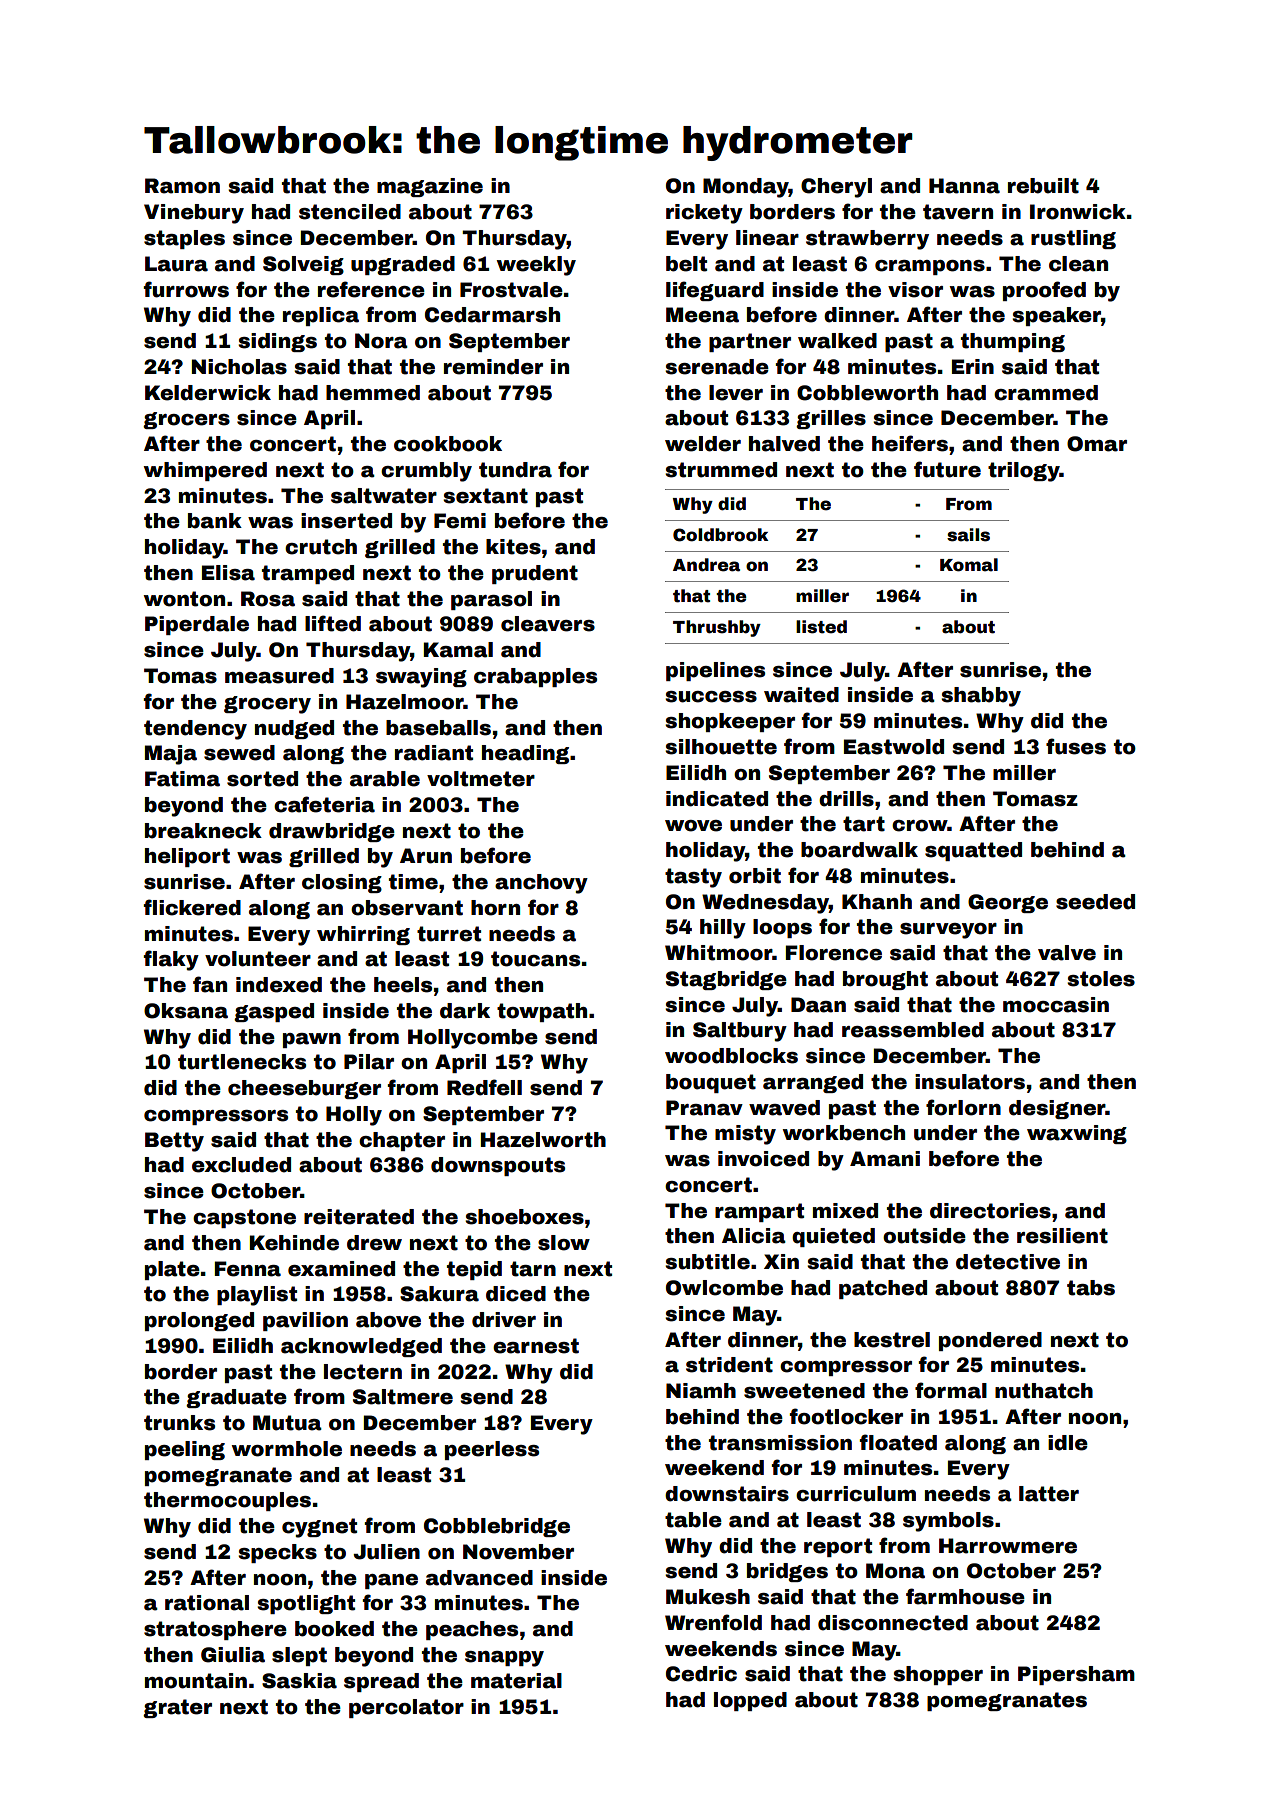  What do you see at coordinates (346, 521) in the document?
I see `inserted` at bounding box center [346, 521].
